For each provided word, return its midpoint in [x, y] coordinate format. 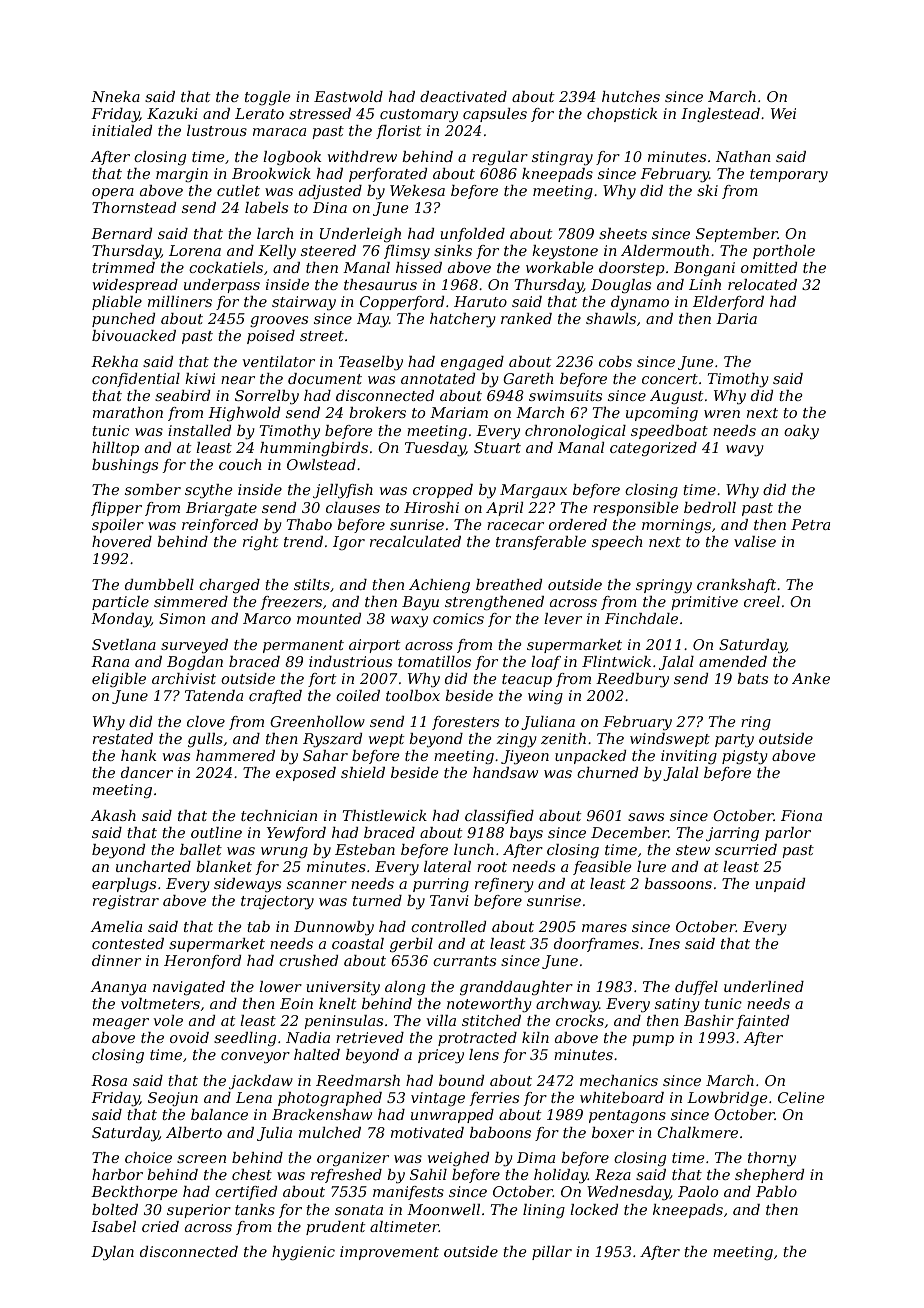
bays [526, 834]
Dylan [112, 1253]
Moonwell [443, 1209]
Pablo [776, 1191]
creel [762, 601]
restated [123, 738]
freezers [291, 603]
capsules [495, 115]
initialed [122, 130]
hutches [631, 96]
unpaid [780, 885]
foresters [465, 723]
